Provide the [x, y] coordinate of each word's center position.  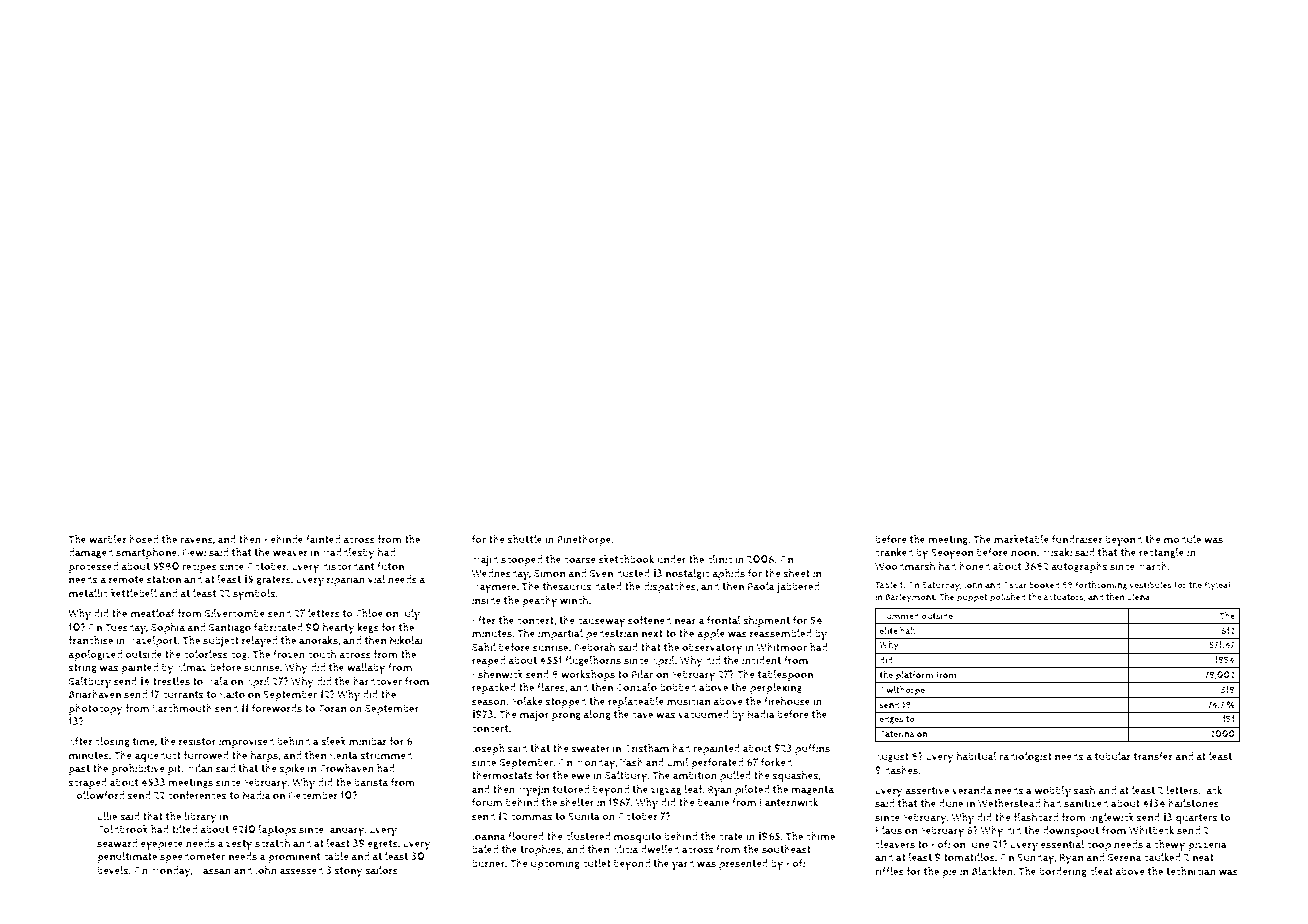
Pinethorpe [584, 540]
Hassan [213, 871]
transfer [1153, 756]
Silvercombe [235, 613]
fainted [323, 539]
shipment [766, 621]
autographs [1079, 567]
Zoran [332, 708]
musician [689, 701]
